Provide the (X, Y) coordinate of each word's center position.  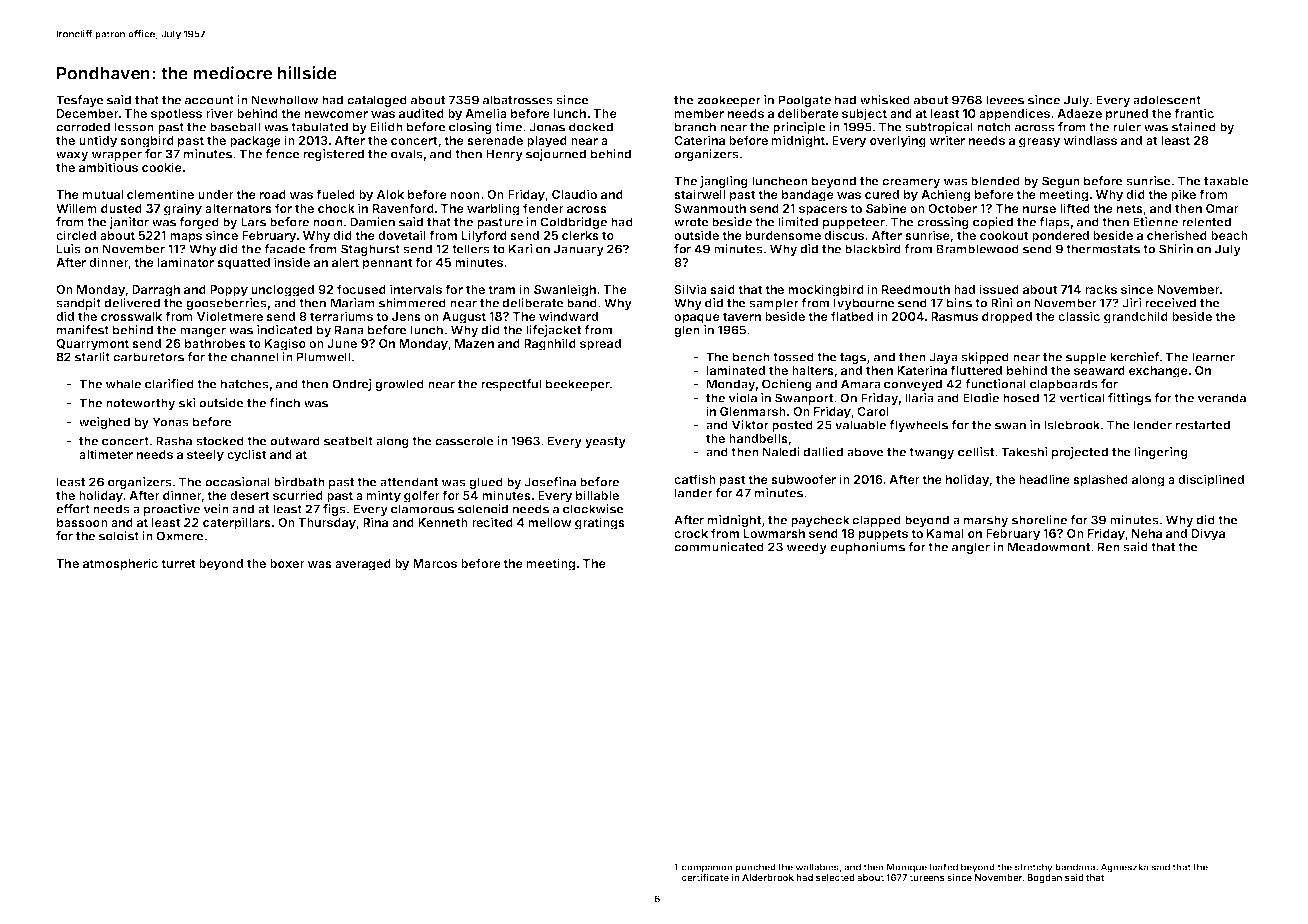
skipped (985, 358)
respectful (511, 385)
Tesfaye (80, 101)
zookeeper (729, 101)
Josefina (550, 482)
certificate (705, 877)
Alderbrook (768, 877)
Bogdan (1044, 878)
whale (123, 384)
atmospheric (120, 564)
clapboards (1064, 385)
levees (1005, 100)
